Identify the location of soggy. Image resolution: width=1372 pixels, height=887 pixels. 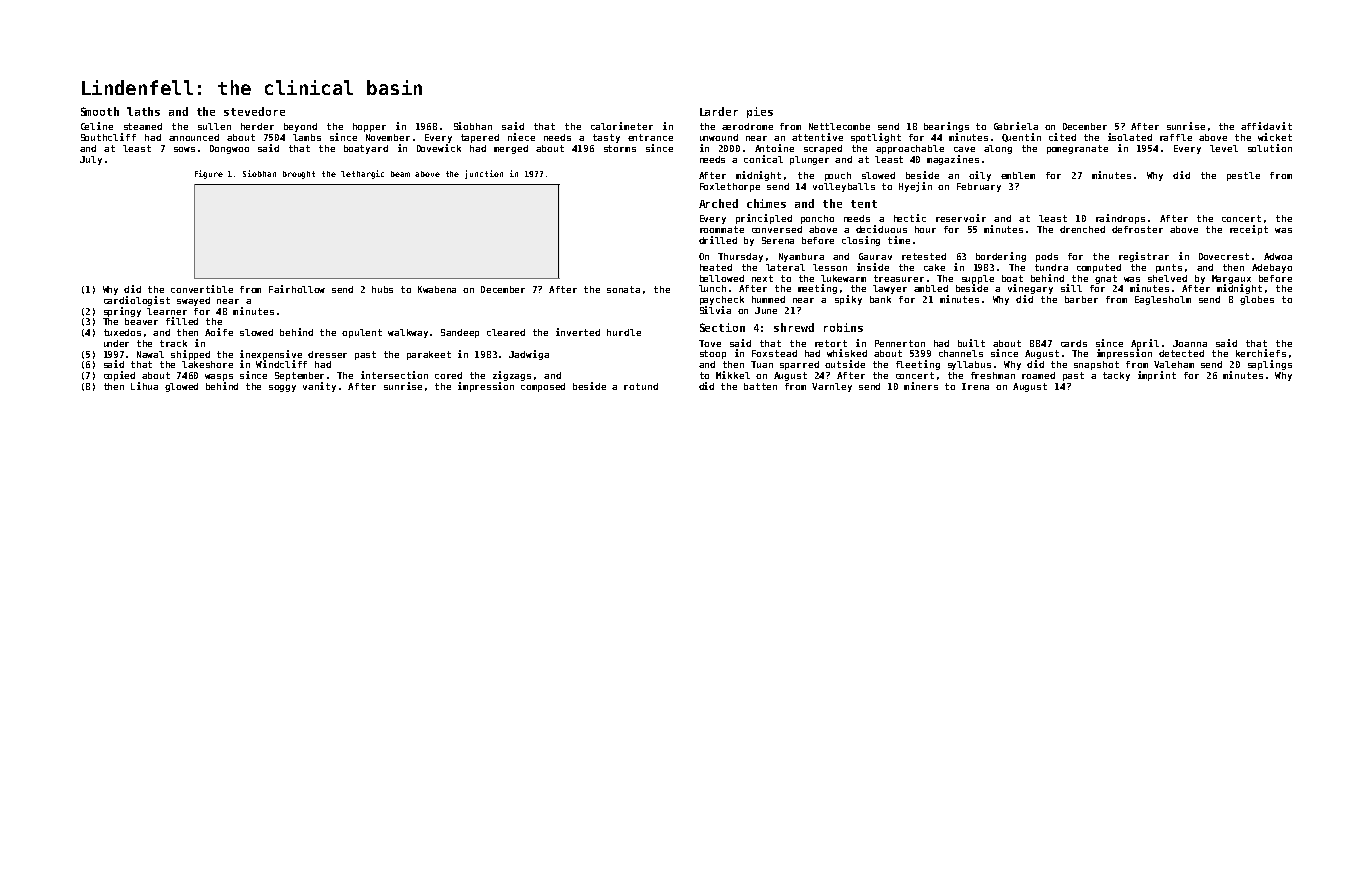
(282, 388).
